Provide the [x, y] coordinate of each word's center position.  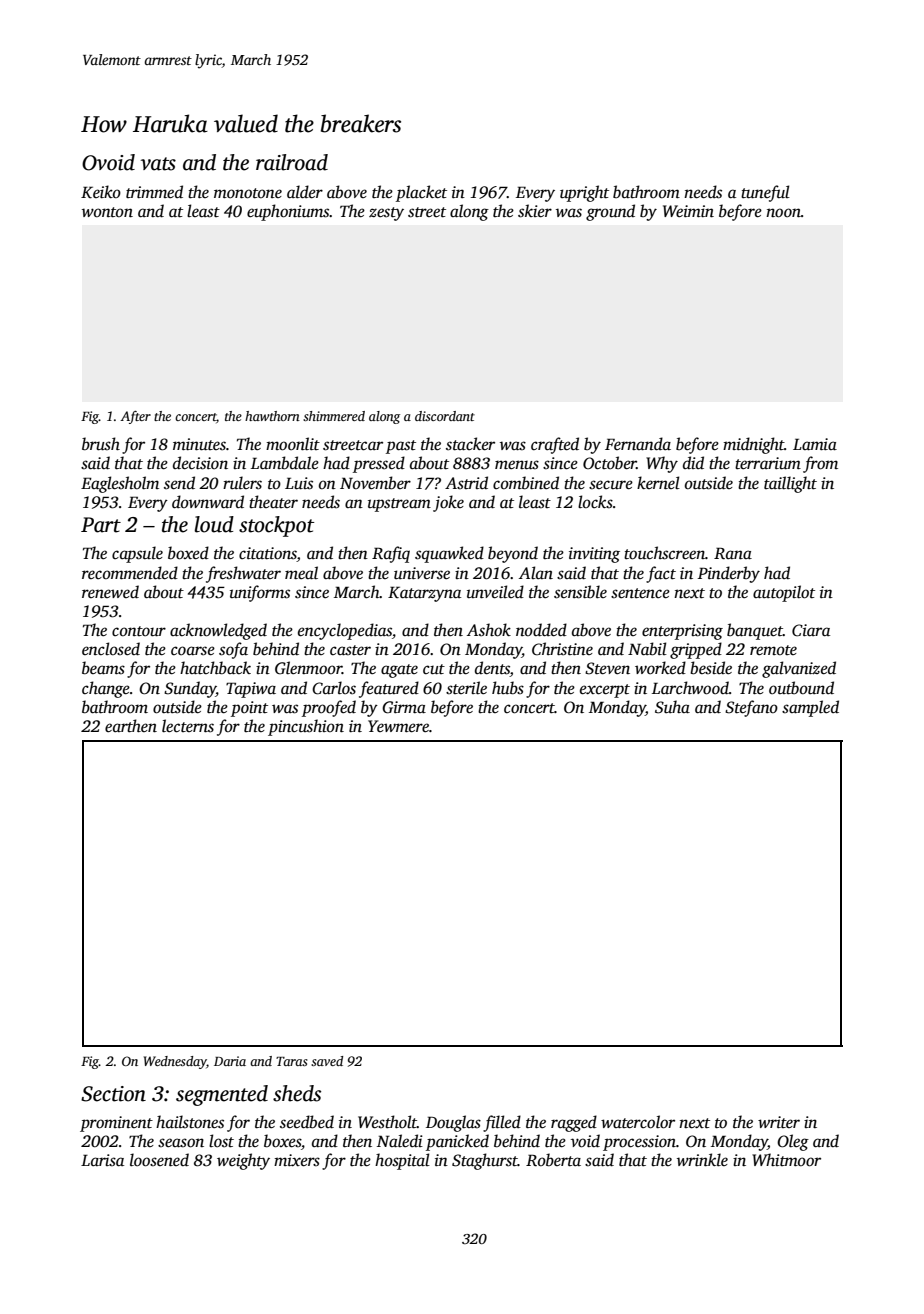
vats [158, 164]
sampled [810, 708]
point [249, 709]
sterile [466, 688]
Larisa [102, 1160]
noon [783, 213]
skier [535, 211]
